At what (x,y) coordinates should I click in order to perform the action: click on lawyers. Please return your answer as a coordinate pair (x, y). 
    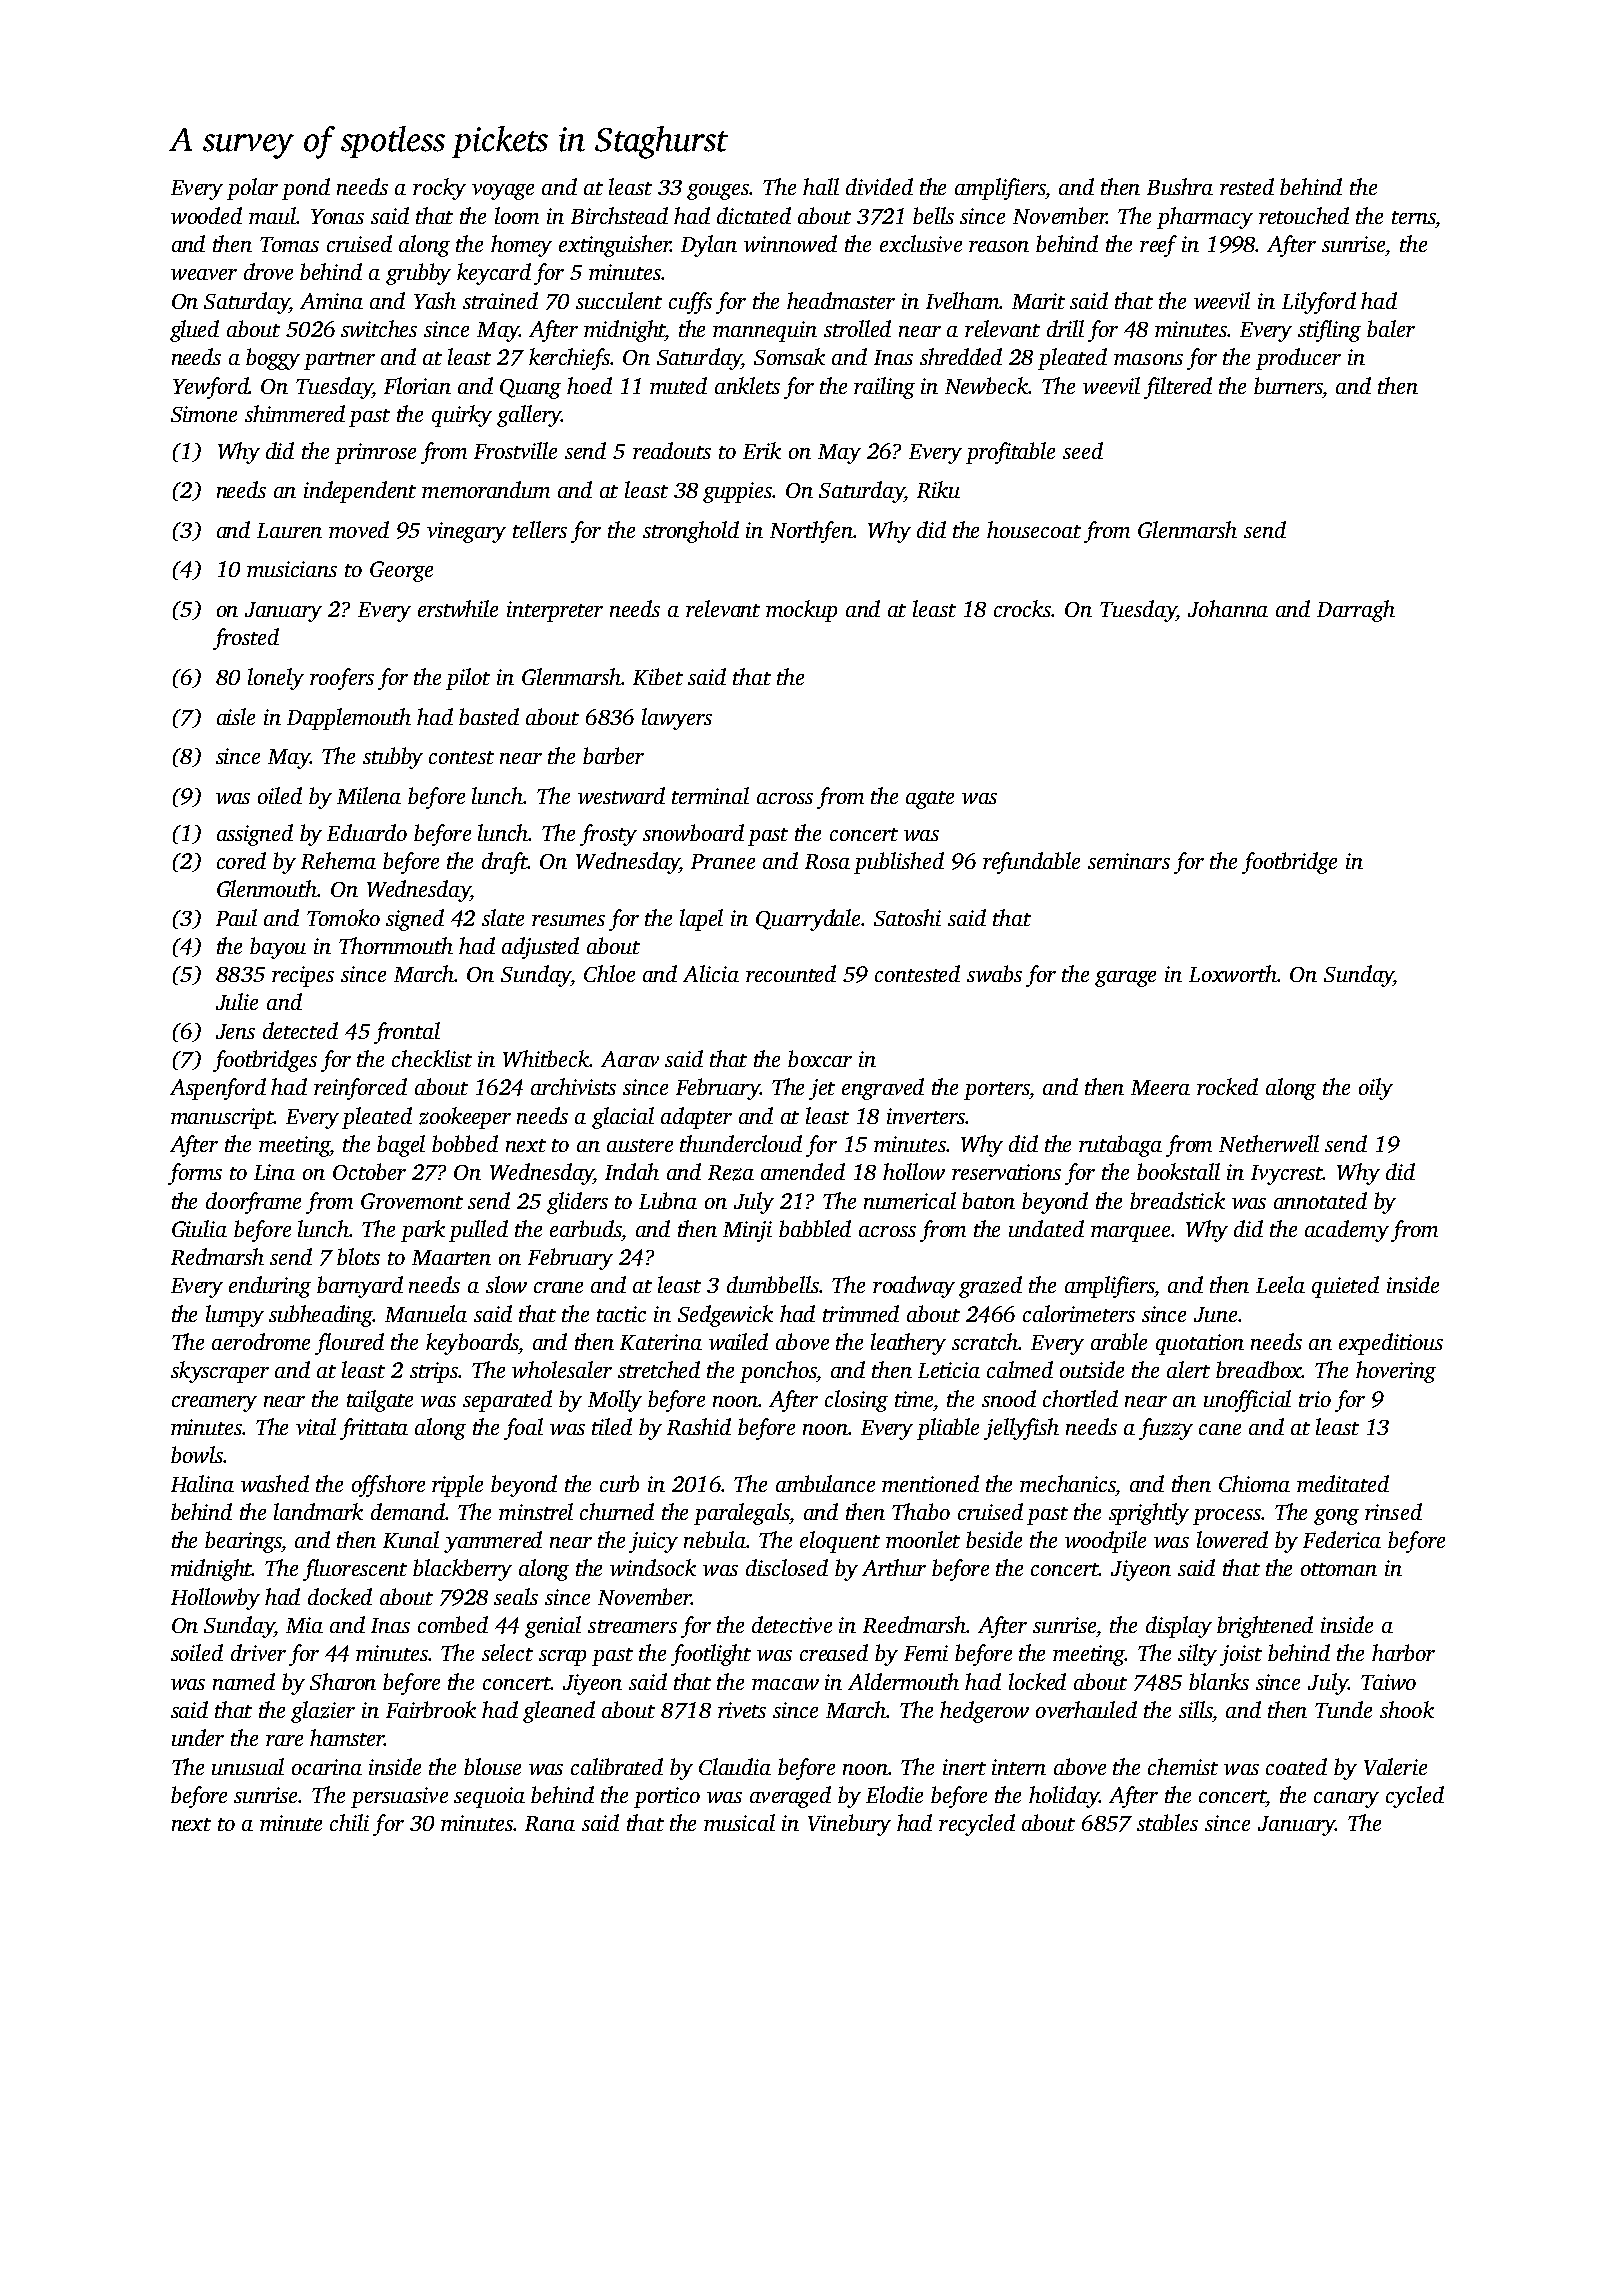
    Looking at the image, I should click on (677, 719).
